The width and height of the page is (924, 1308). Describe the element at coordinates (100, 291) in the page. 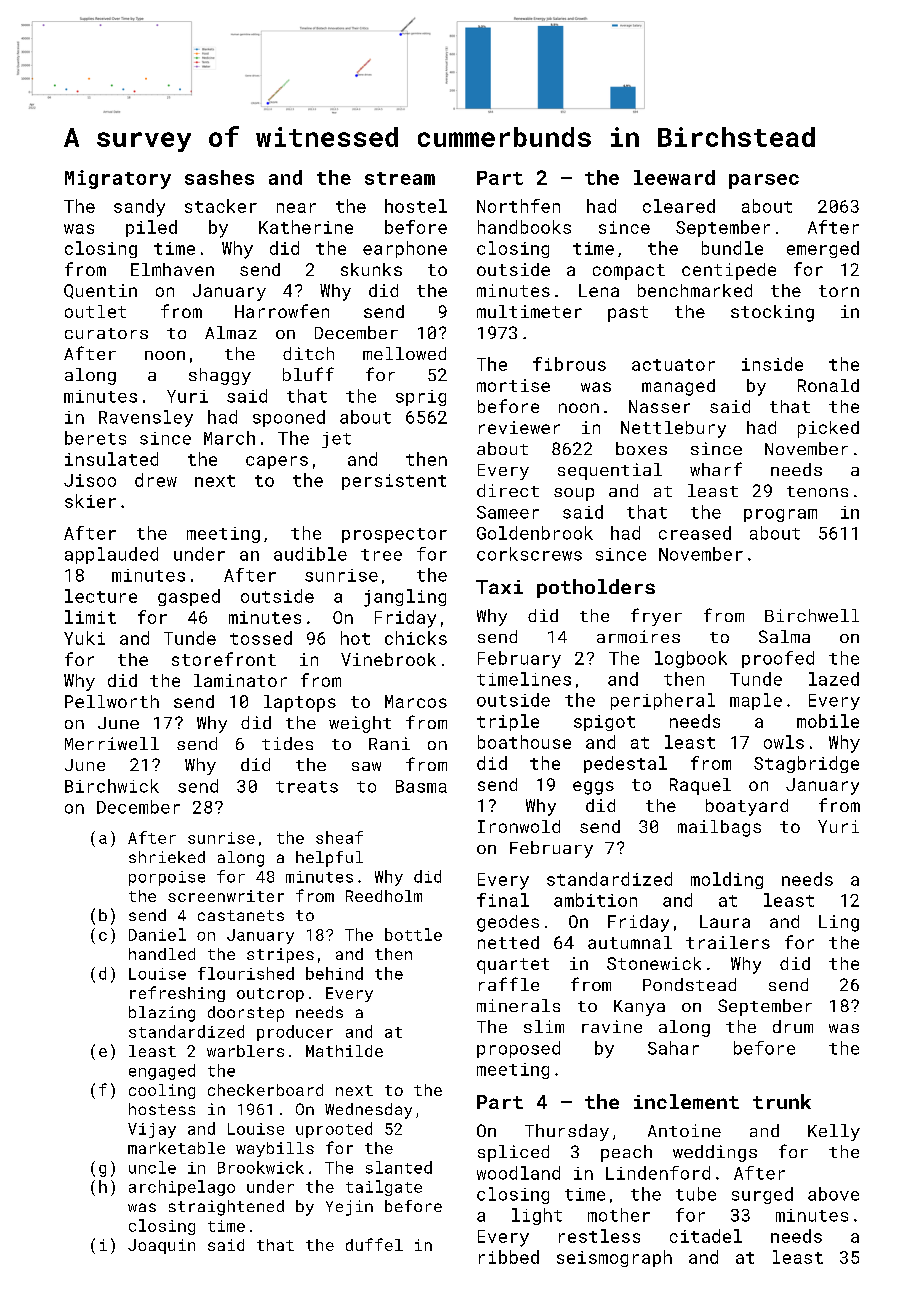

I see `Quentin` at that location.
